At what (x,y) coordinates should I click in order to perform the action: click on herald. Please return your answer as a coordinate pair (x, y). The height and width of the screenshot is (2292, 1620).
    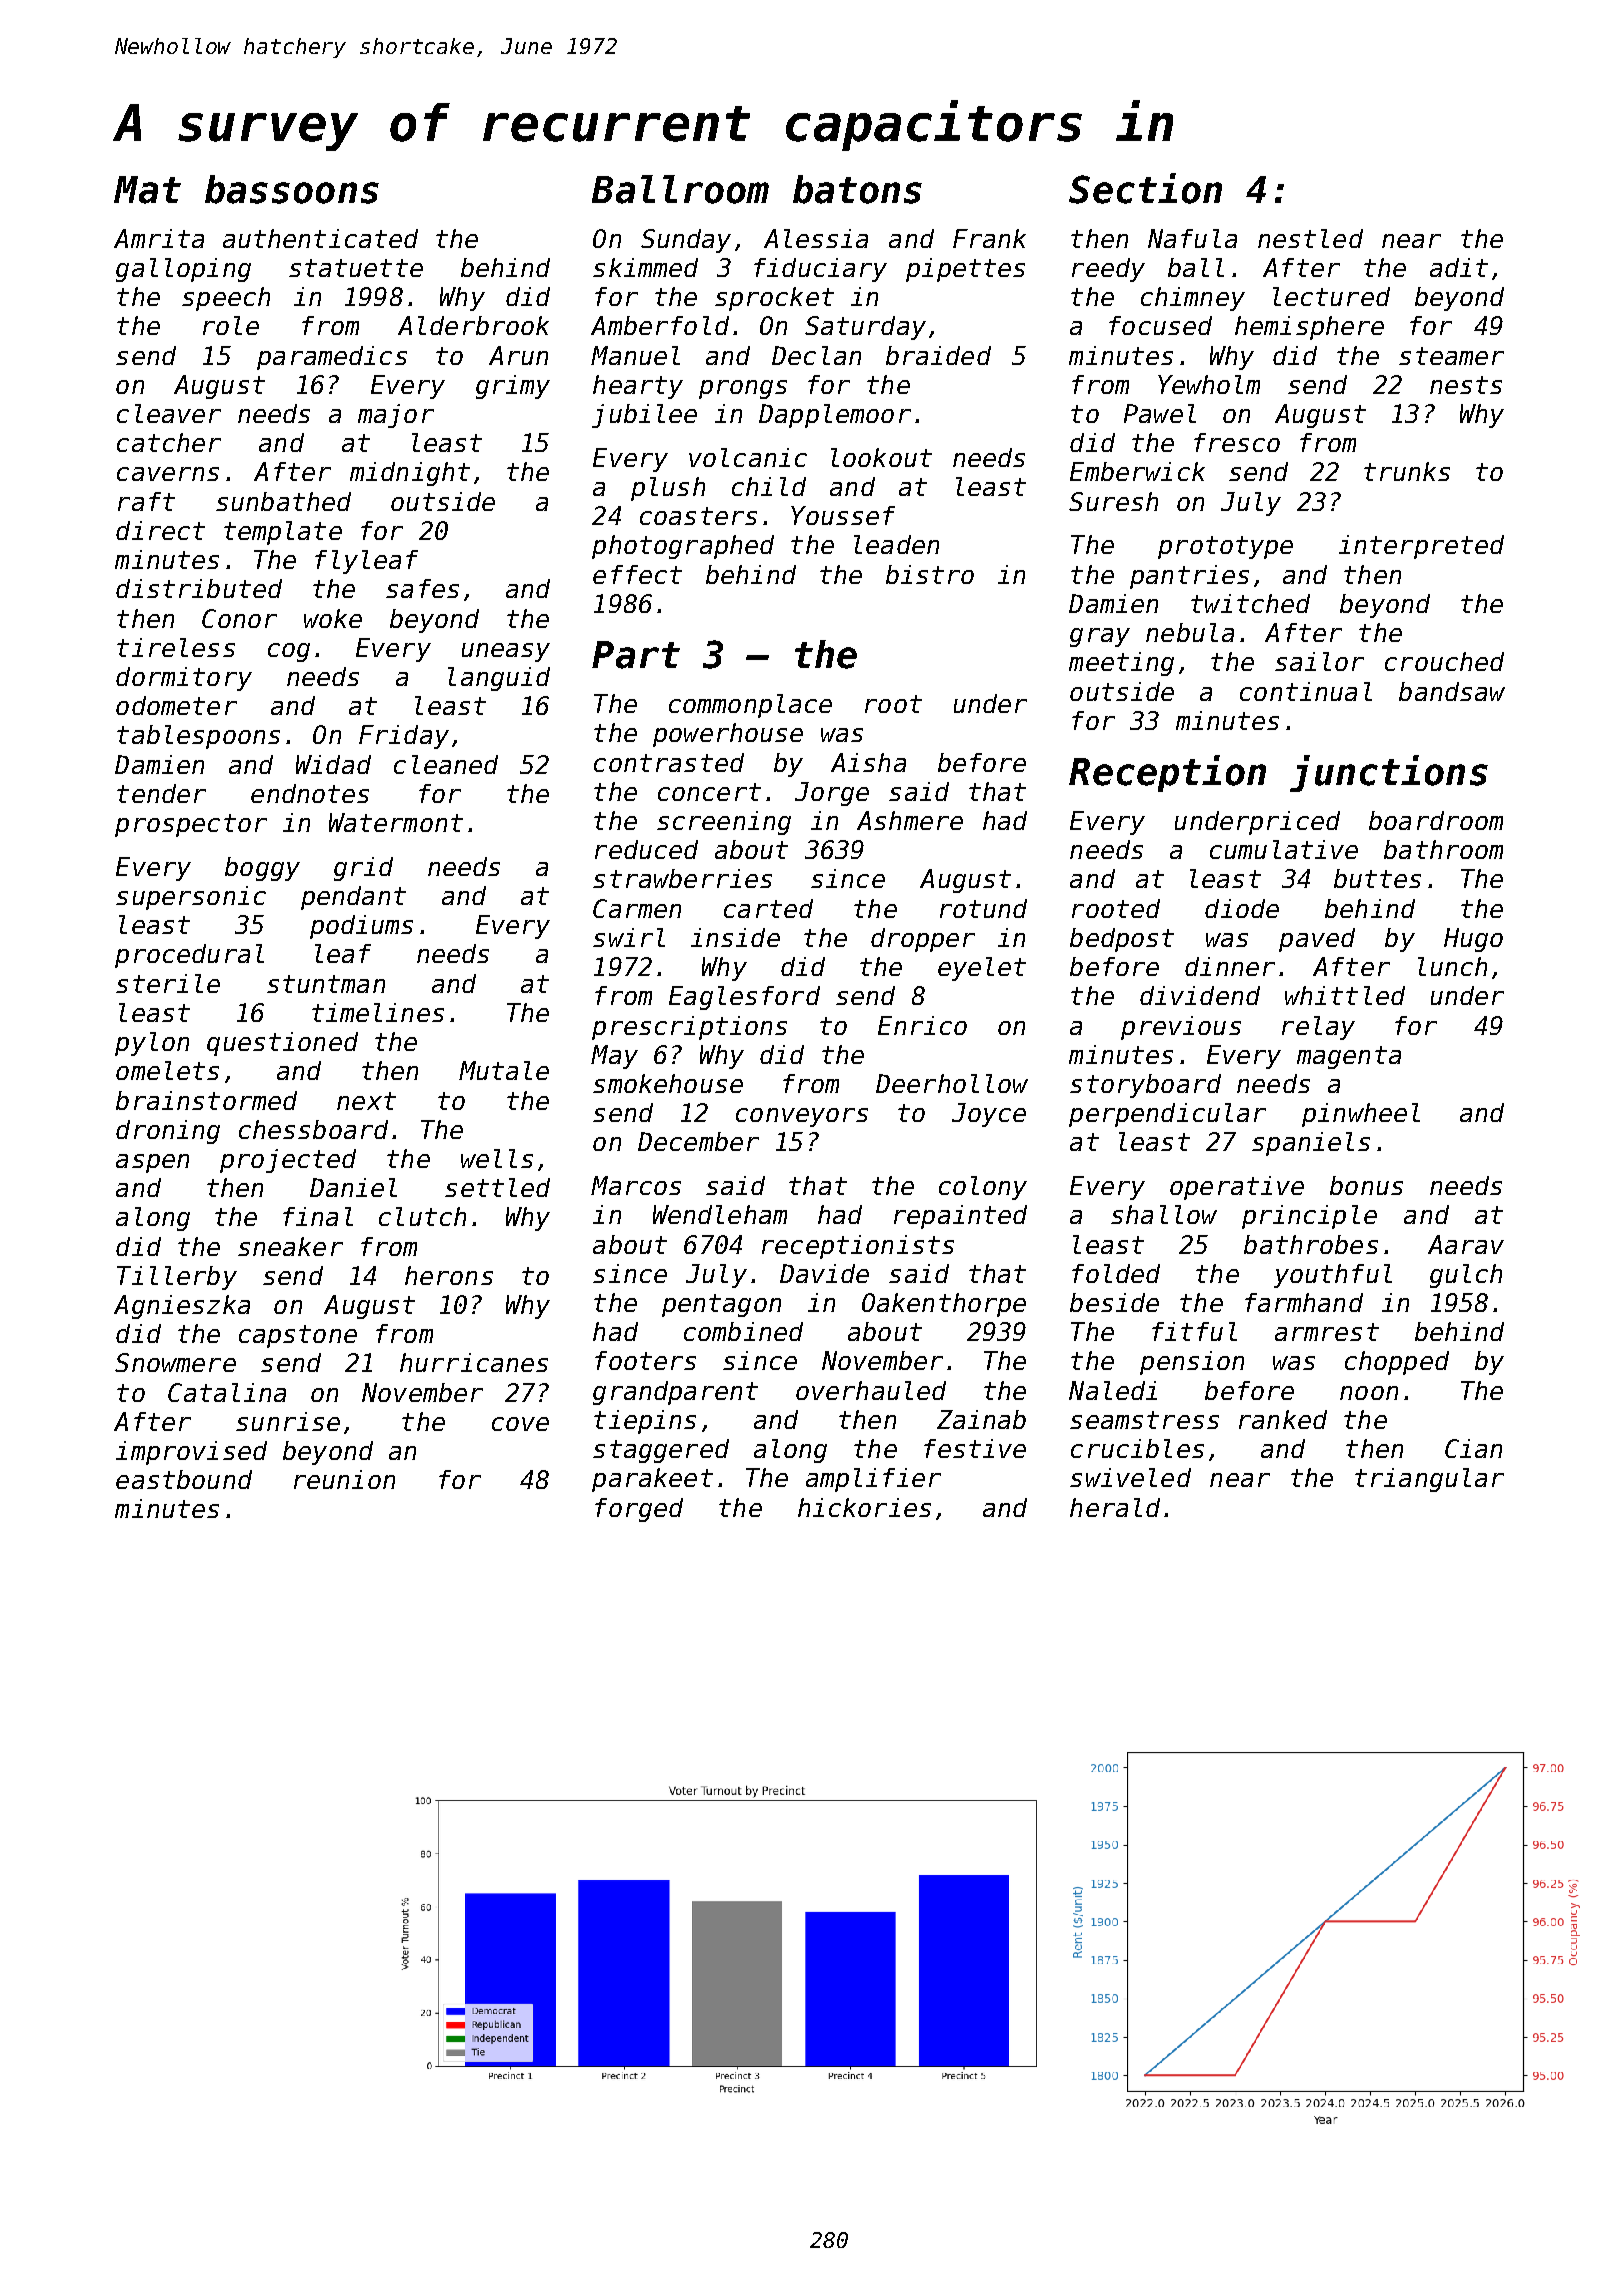
    Looking at the image, I should click on (1115, 1507).
